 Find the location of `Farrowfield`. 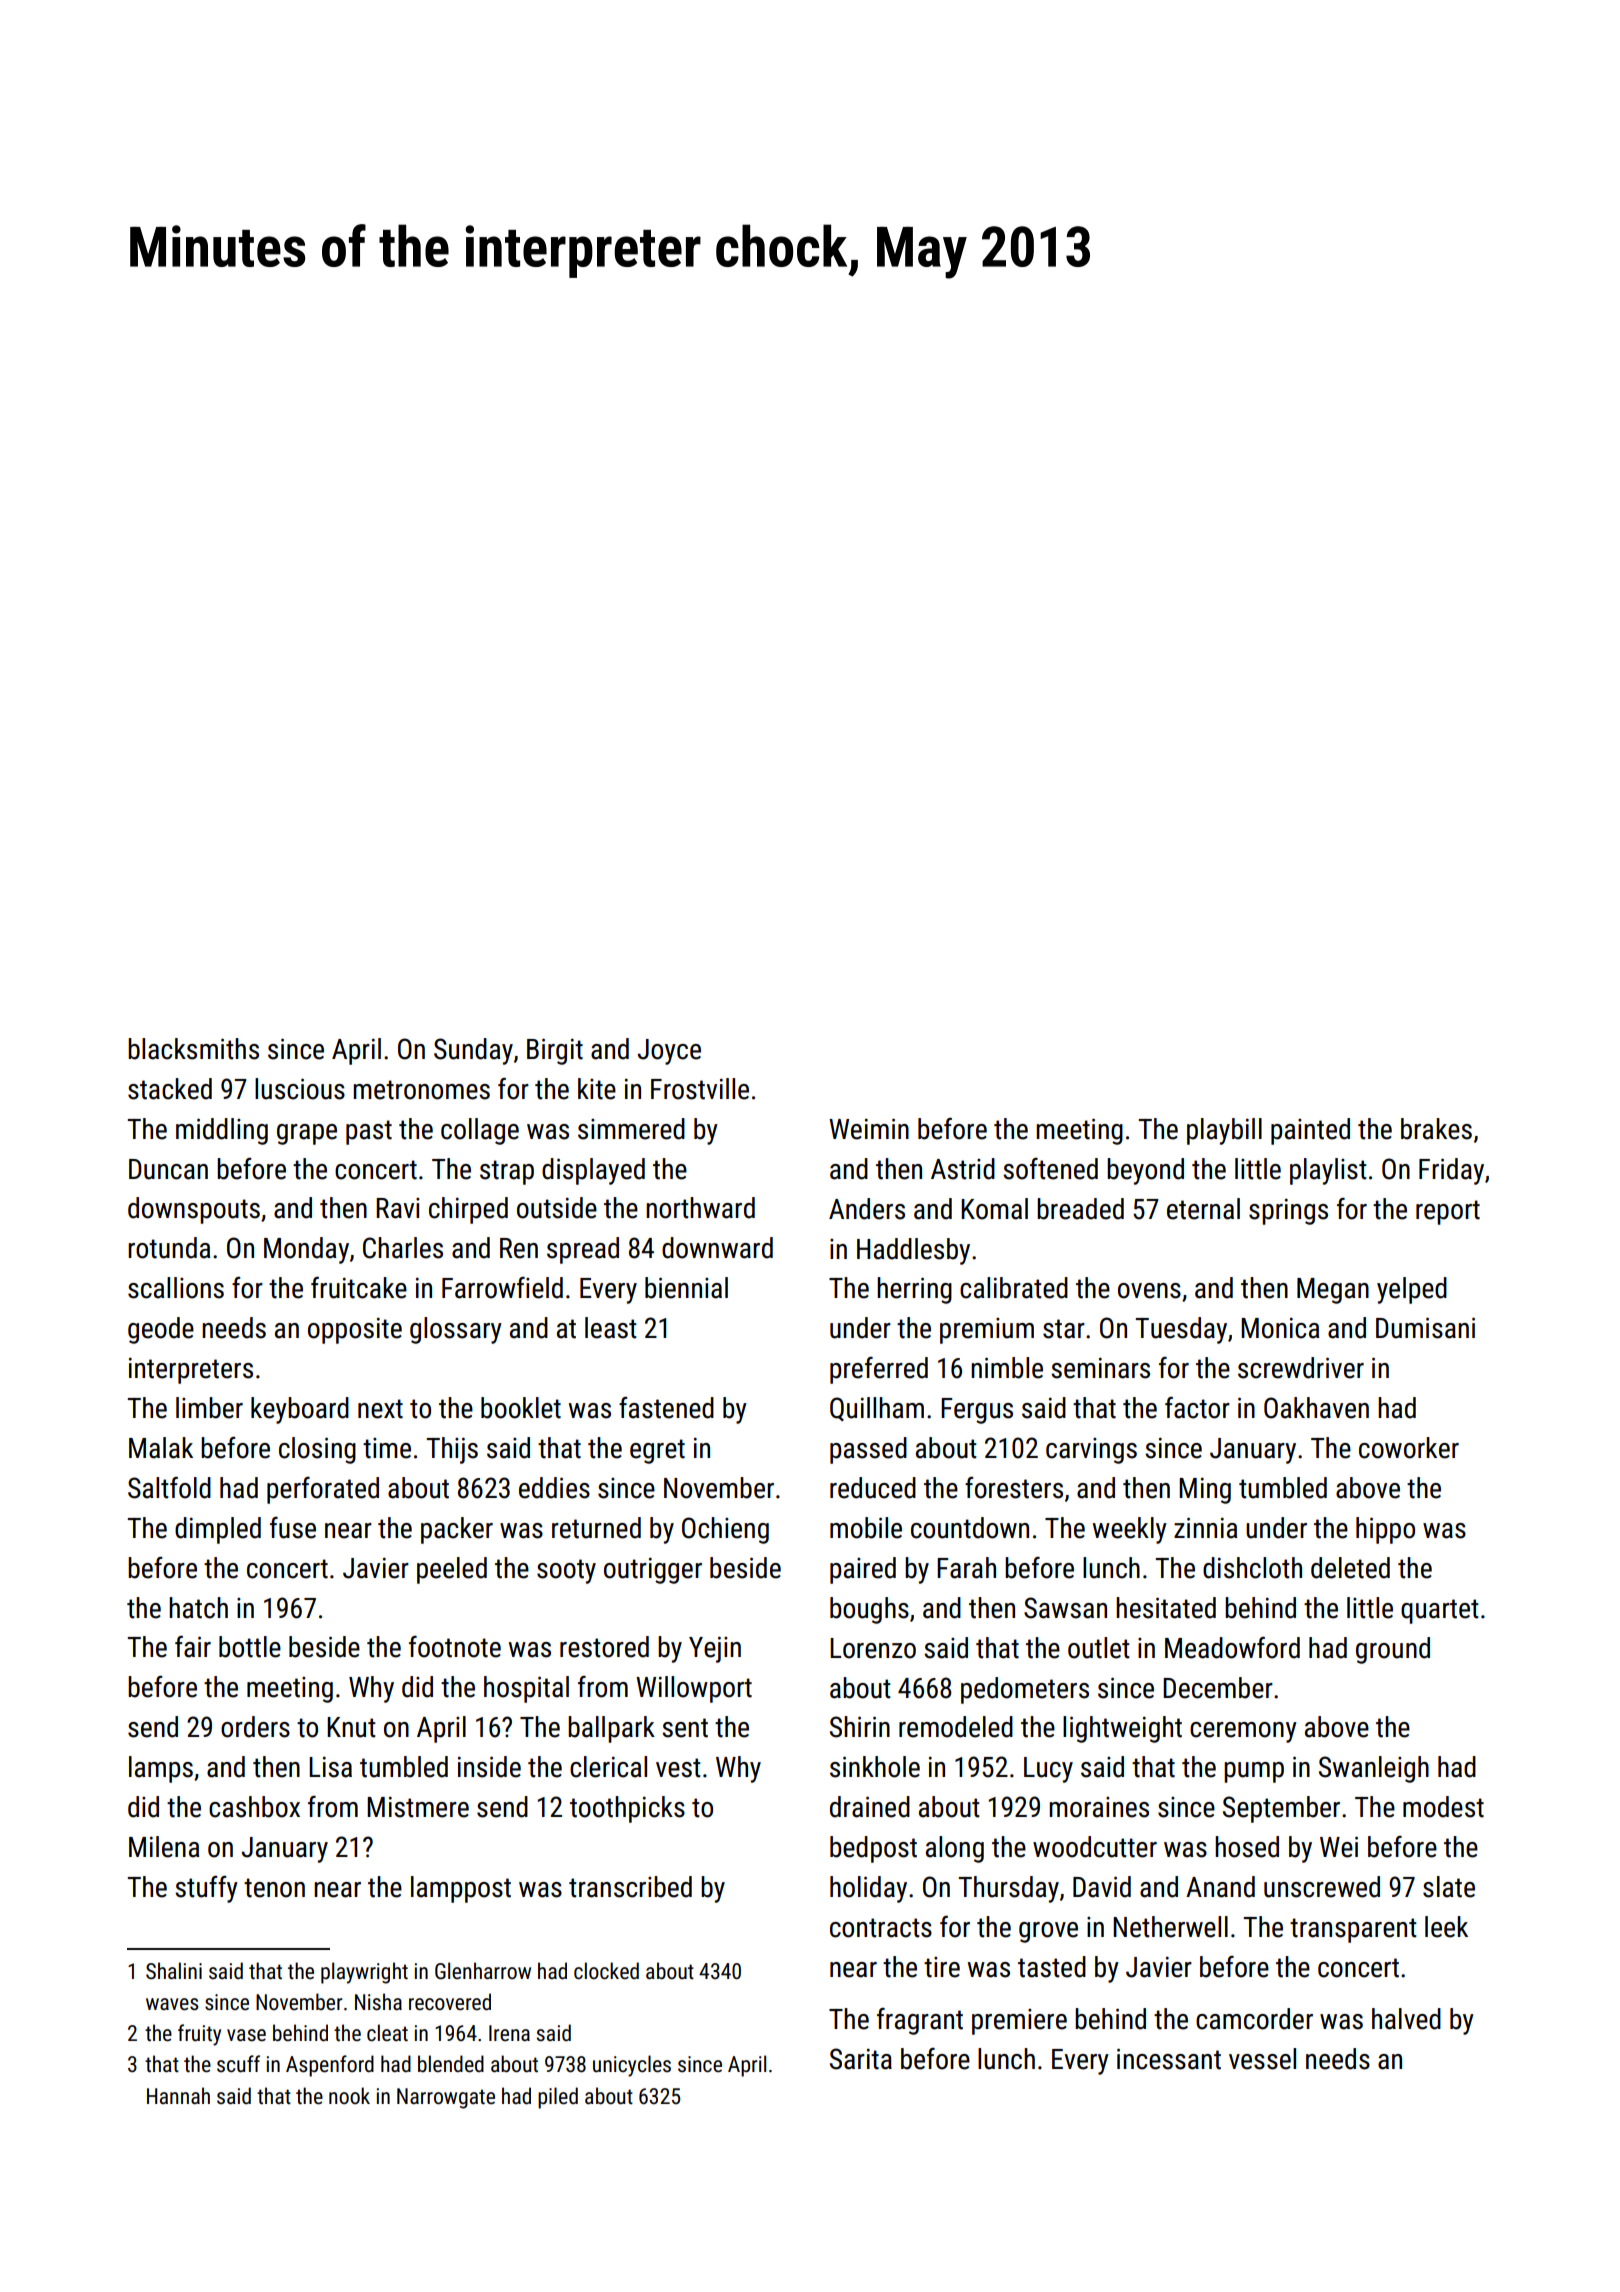

Farrowfield is located at coordinates (502, 1288).
